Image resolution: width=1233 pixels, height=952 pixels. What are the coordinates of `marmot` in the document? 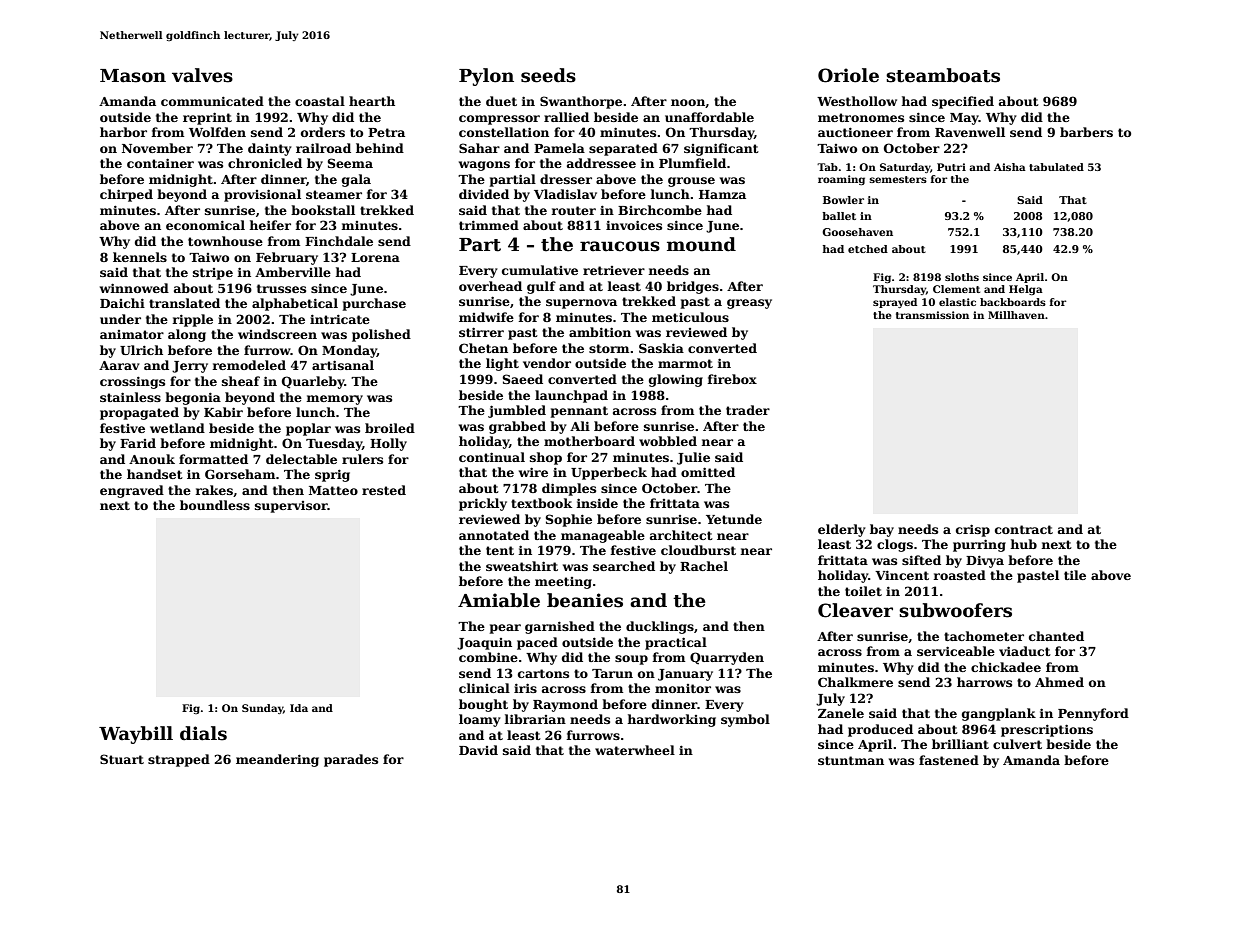 It's located at (685, 363).
